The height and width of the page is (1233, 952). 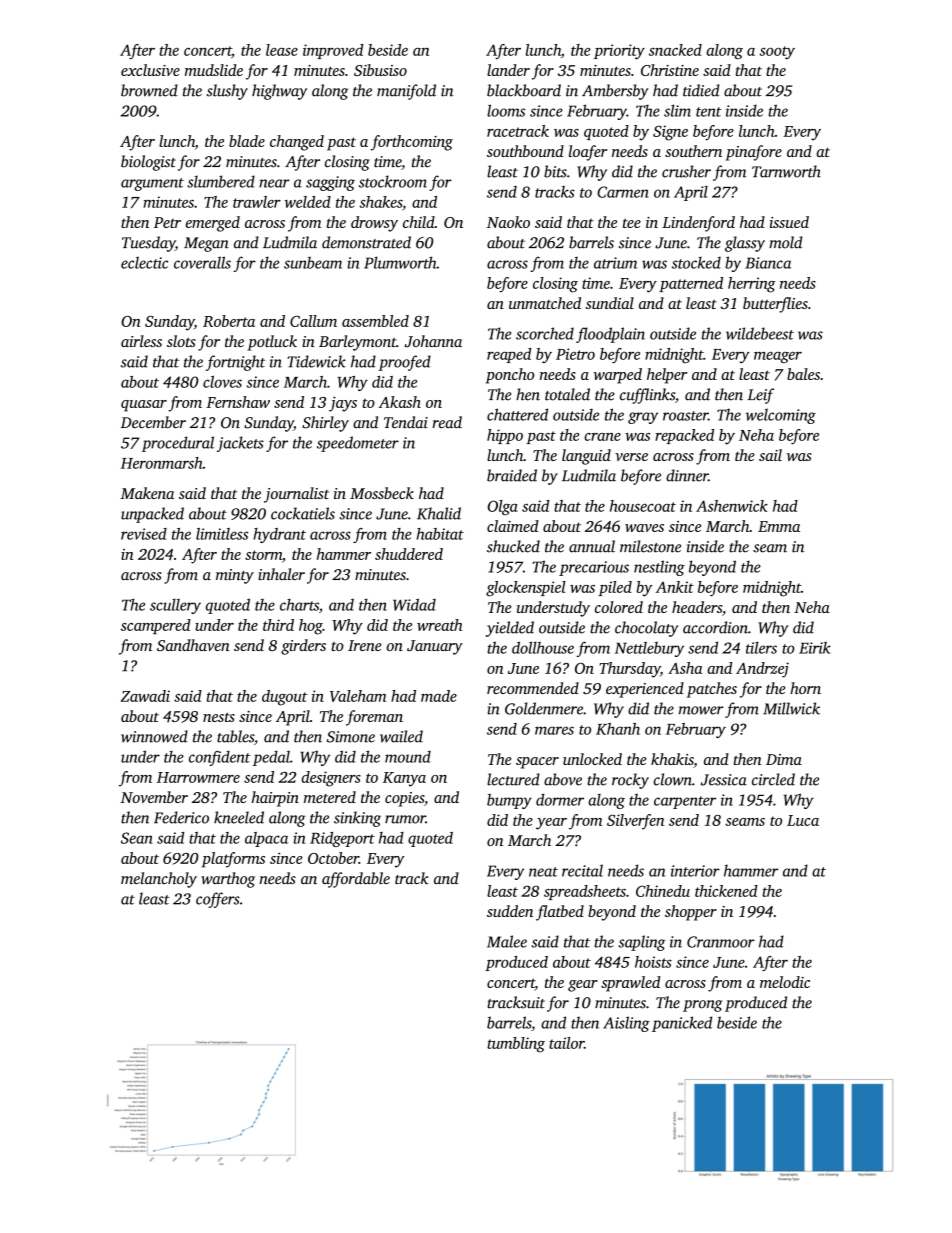 I want to click on forthcoming, so click(x=412, y=143).
